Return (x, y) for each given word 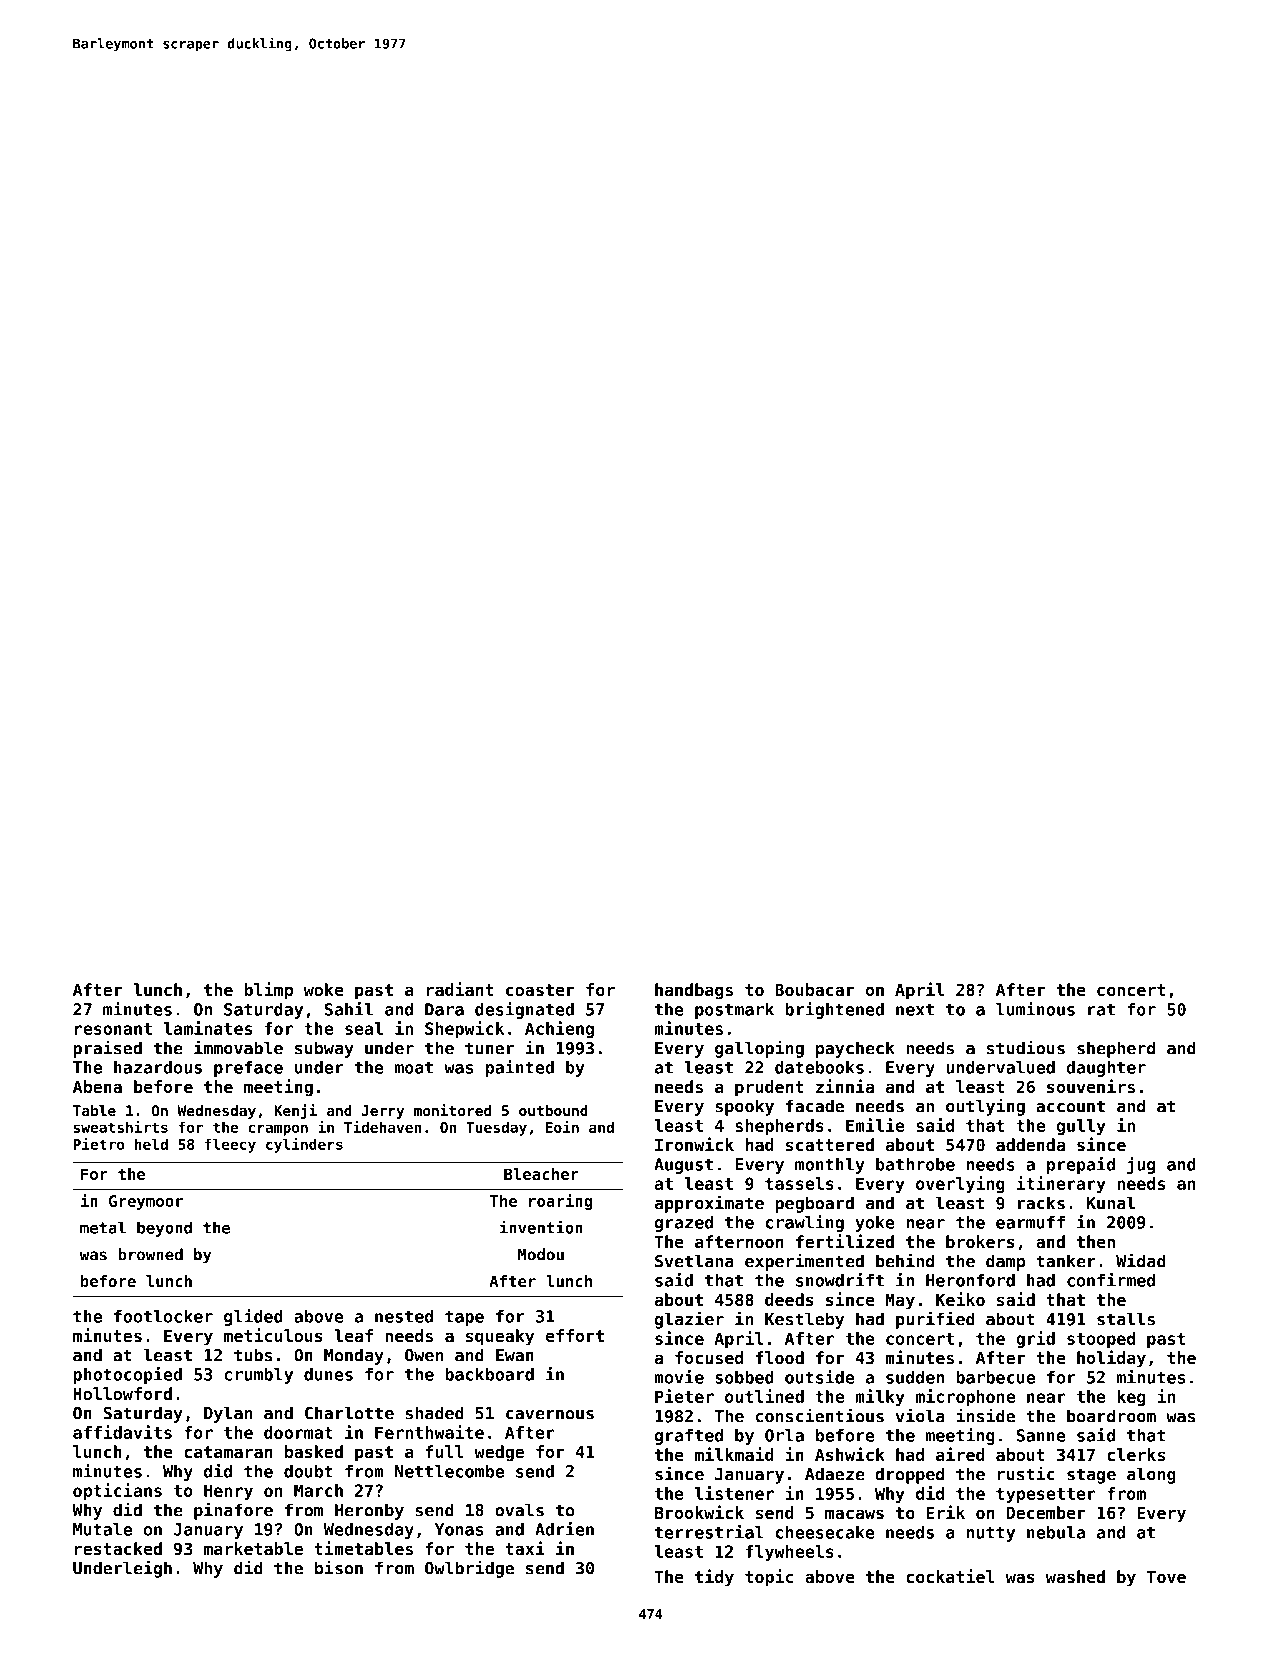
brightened (834, 1010)
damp (1005, 1262)
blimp (268, 991)
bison (339, 1567)
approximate (709, 1204)
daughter (1106, 1069)
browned (150, 1254)
